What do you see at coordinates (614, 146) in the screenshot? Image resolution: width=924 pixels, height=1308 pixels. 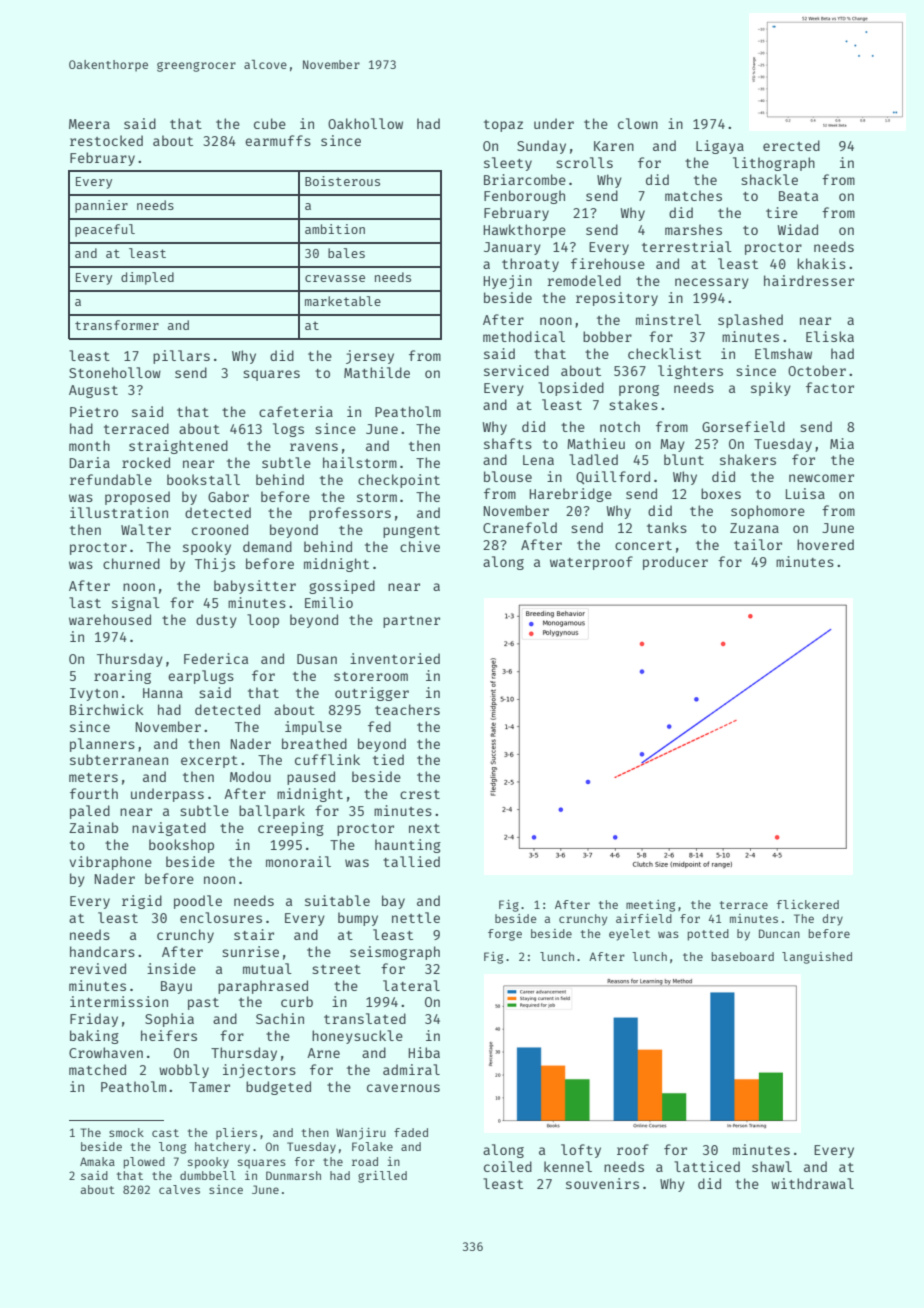 I see `Karen` at bounding box center [614, 146].
